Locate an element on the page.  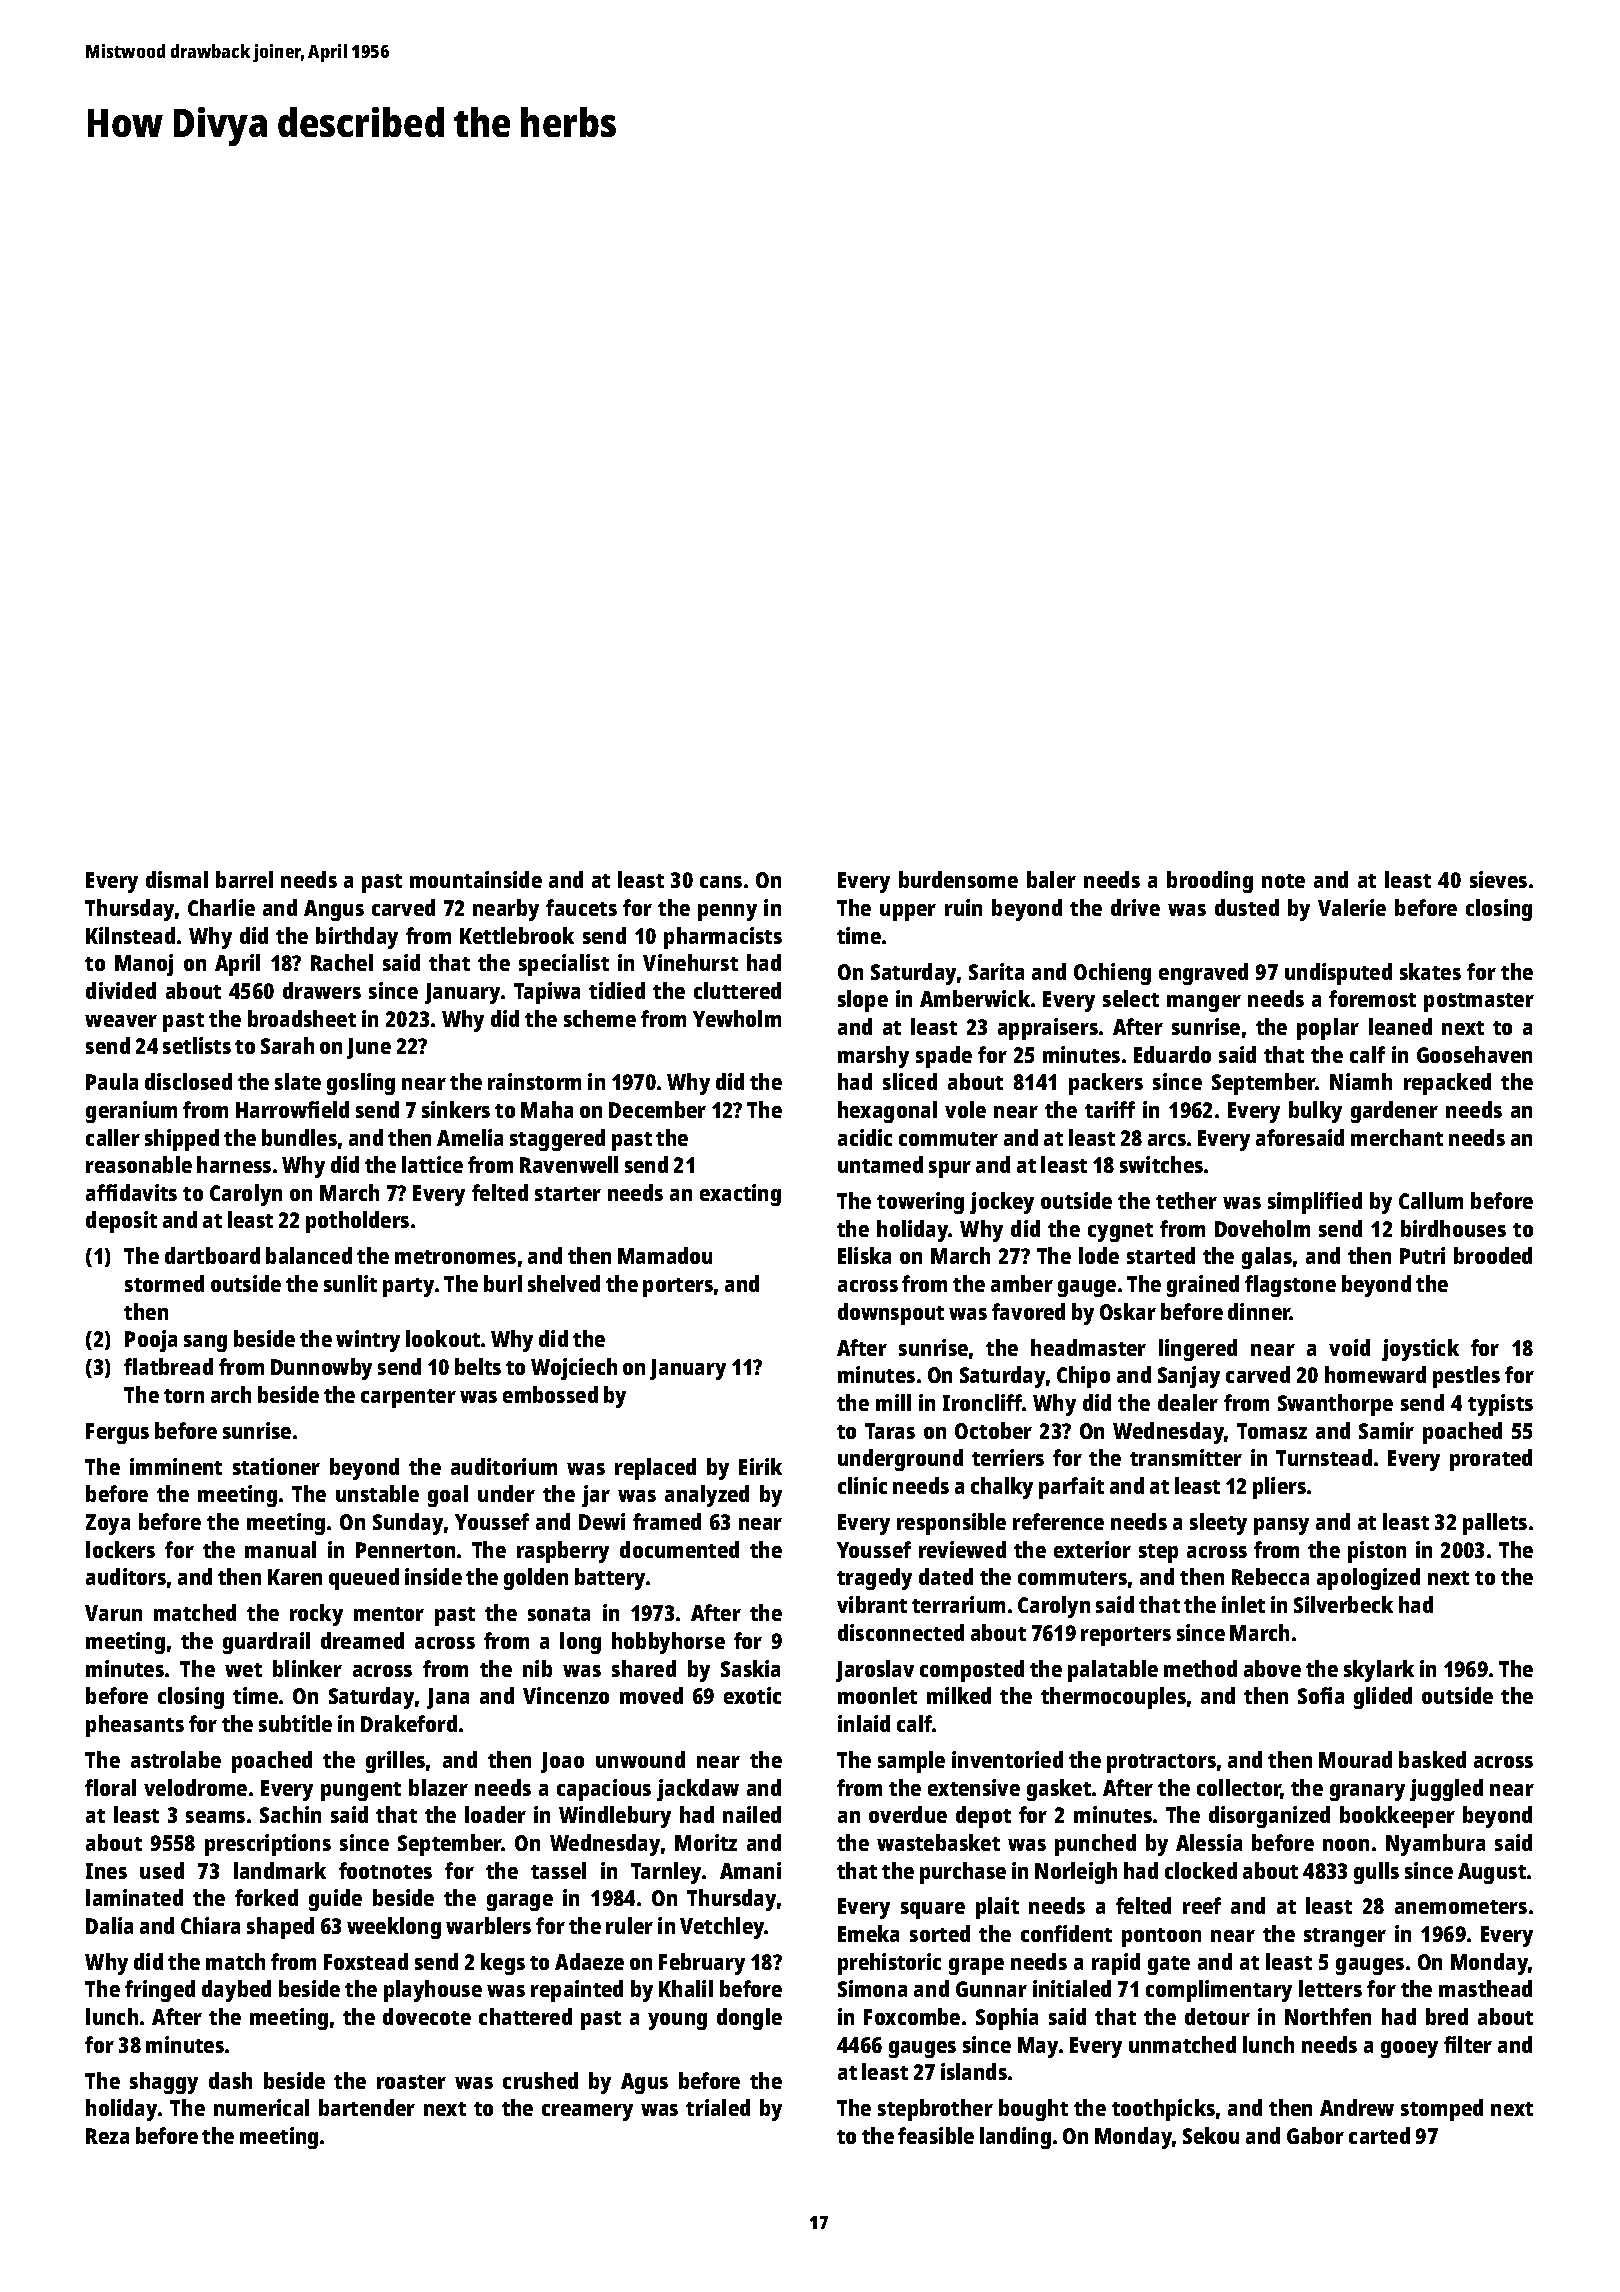
tragedy is located at coordinates (874, 1579).
